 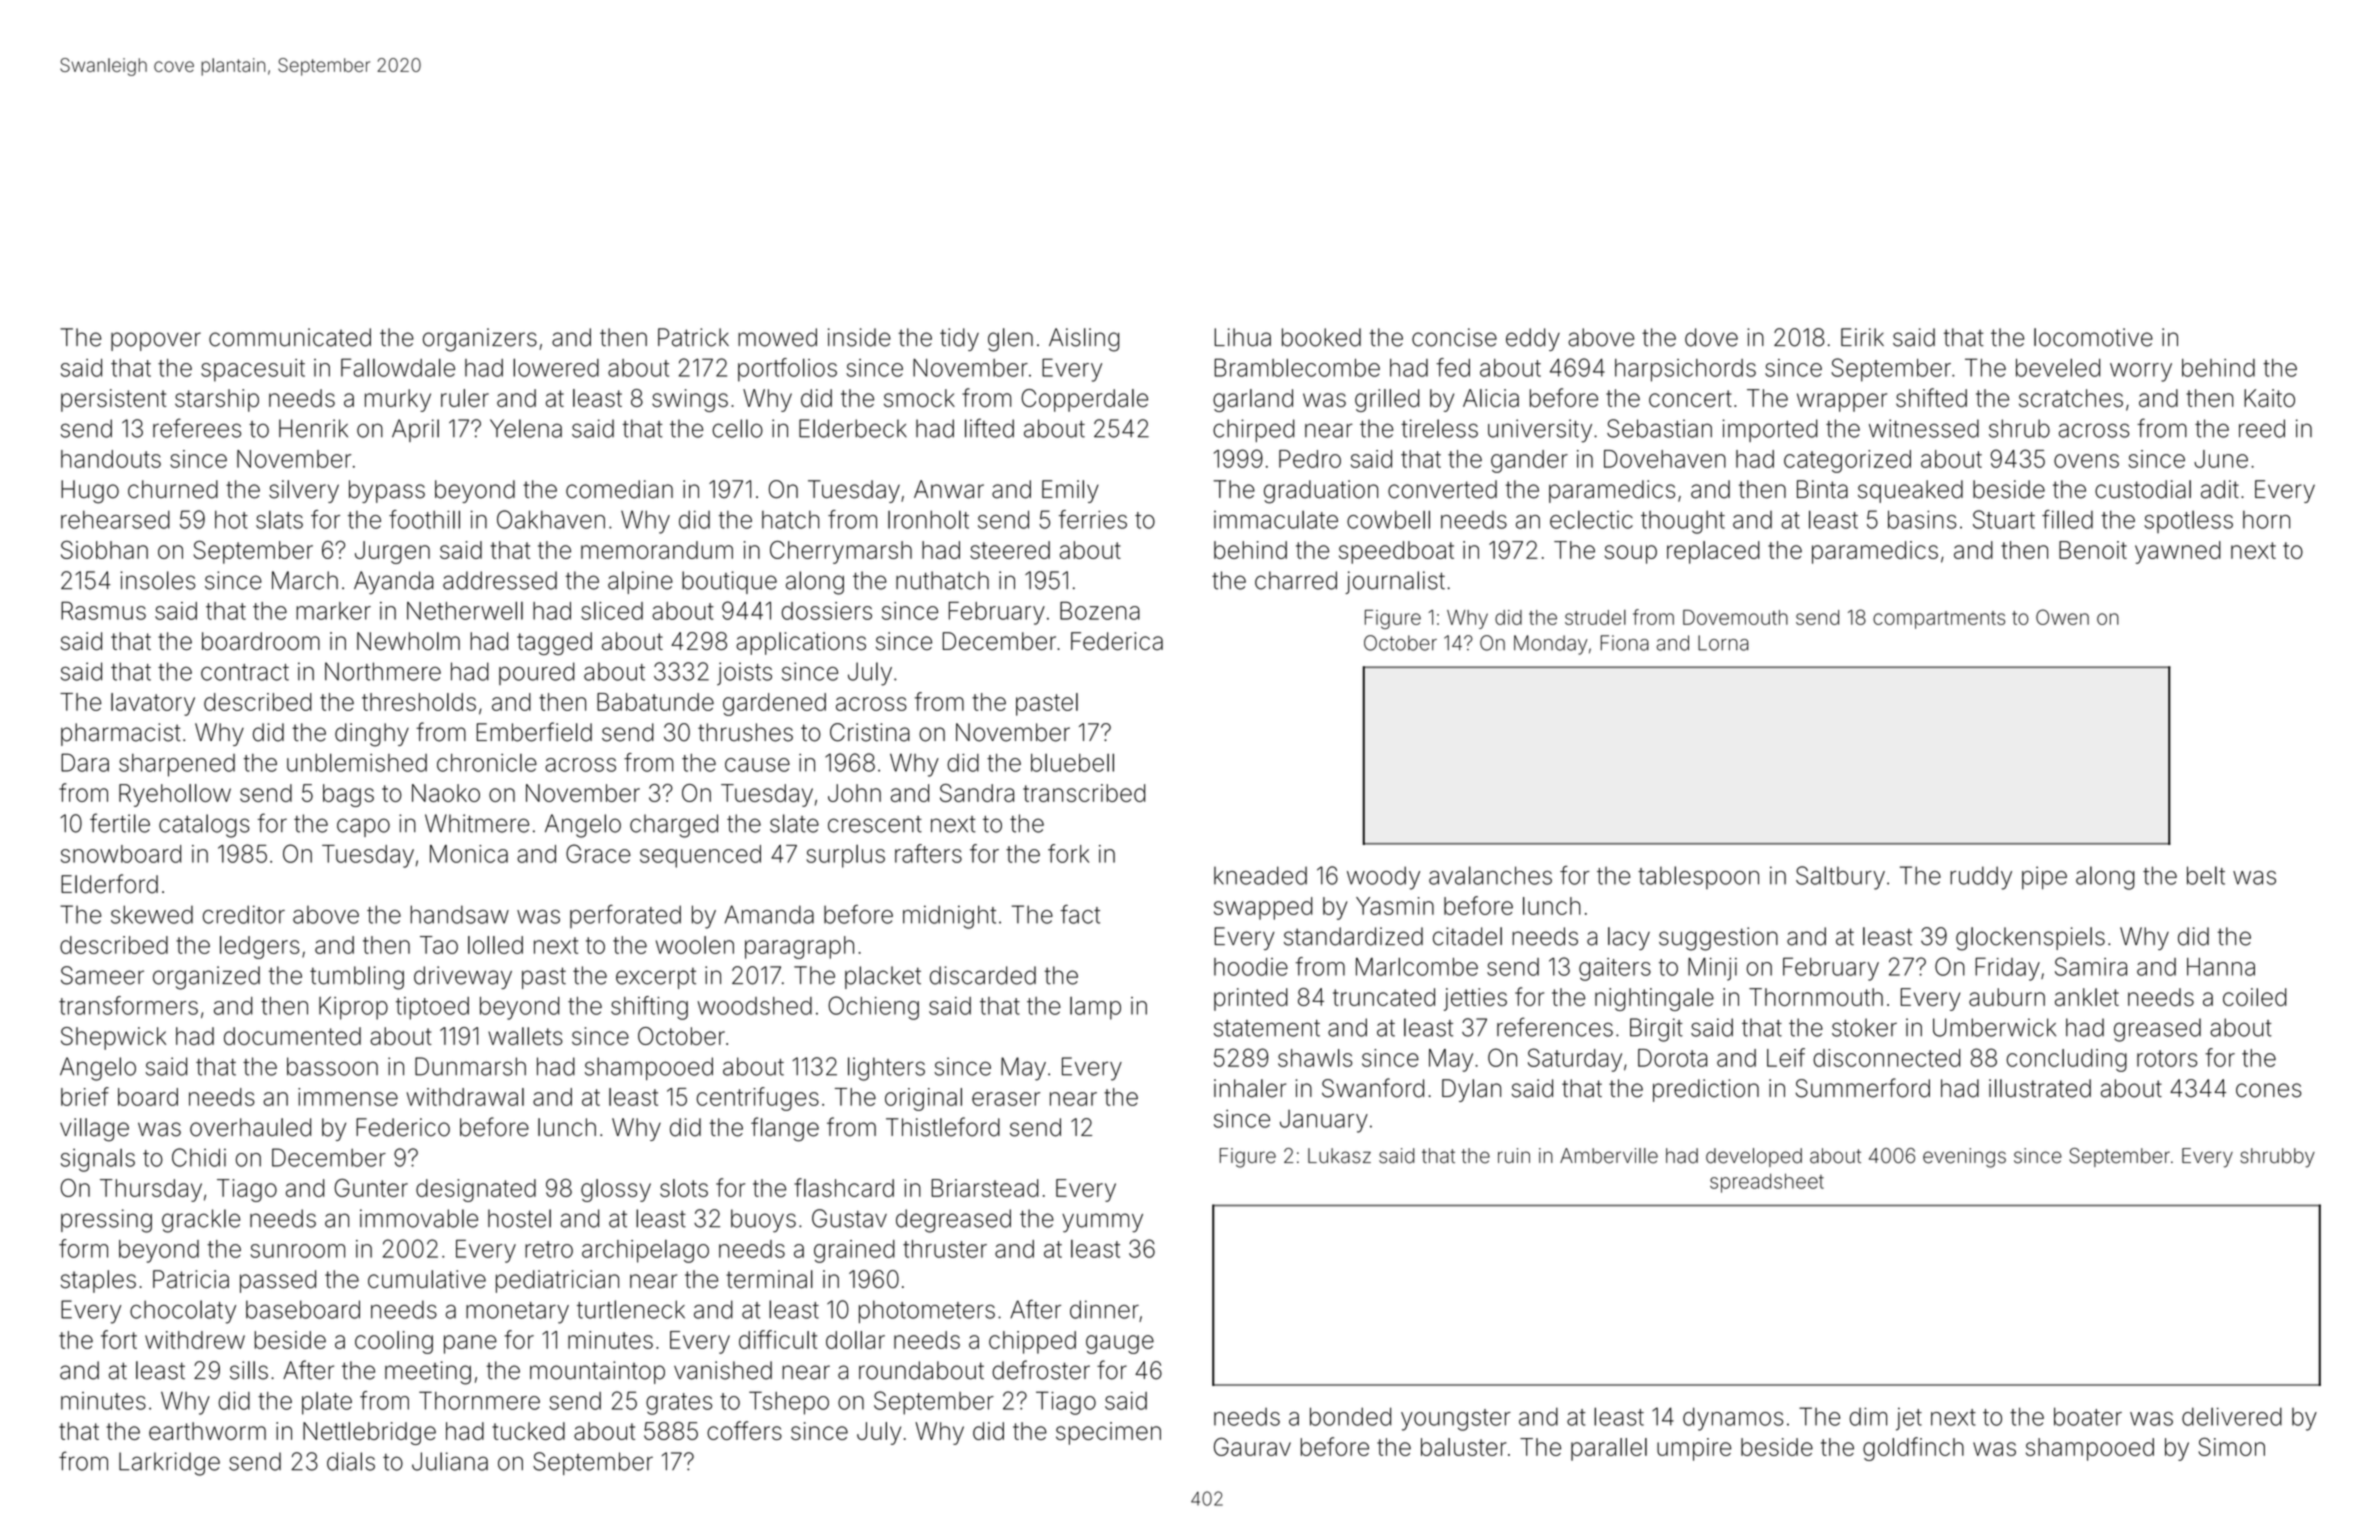 What do you see at coordinates (111, 459) in the screenshot?
I see `handouts` at bounding box center [111, 459].
